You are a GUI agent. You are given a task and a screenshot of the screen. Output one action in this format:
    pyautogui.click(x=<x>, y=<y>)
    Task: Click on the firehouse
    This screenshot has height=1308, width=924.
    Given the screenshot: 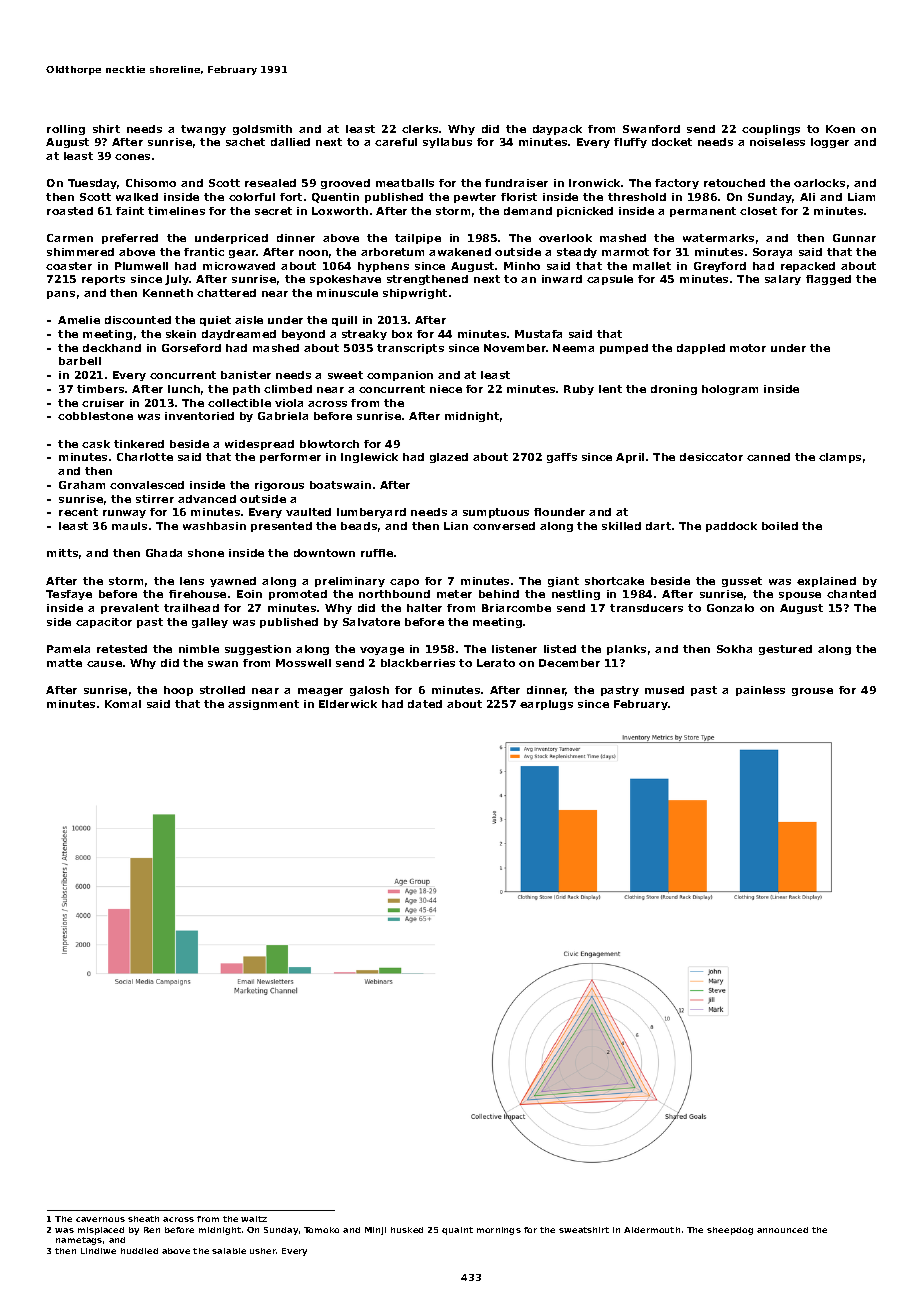 What is the action you would take?
    pyautogui.click(x=197, y=594)
